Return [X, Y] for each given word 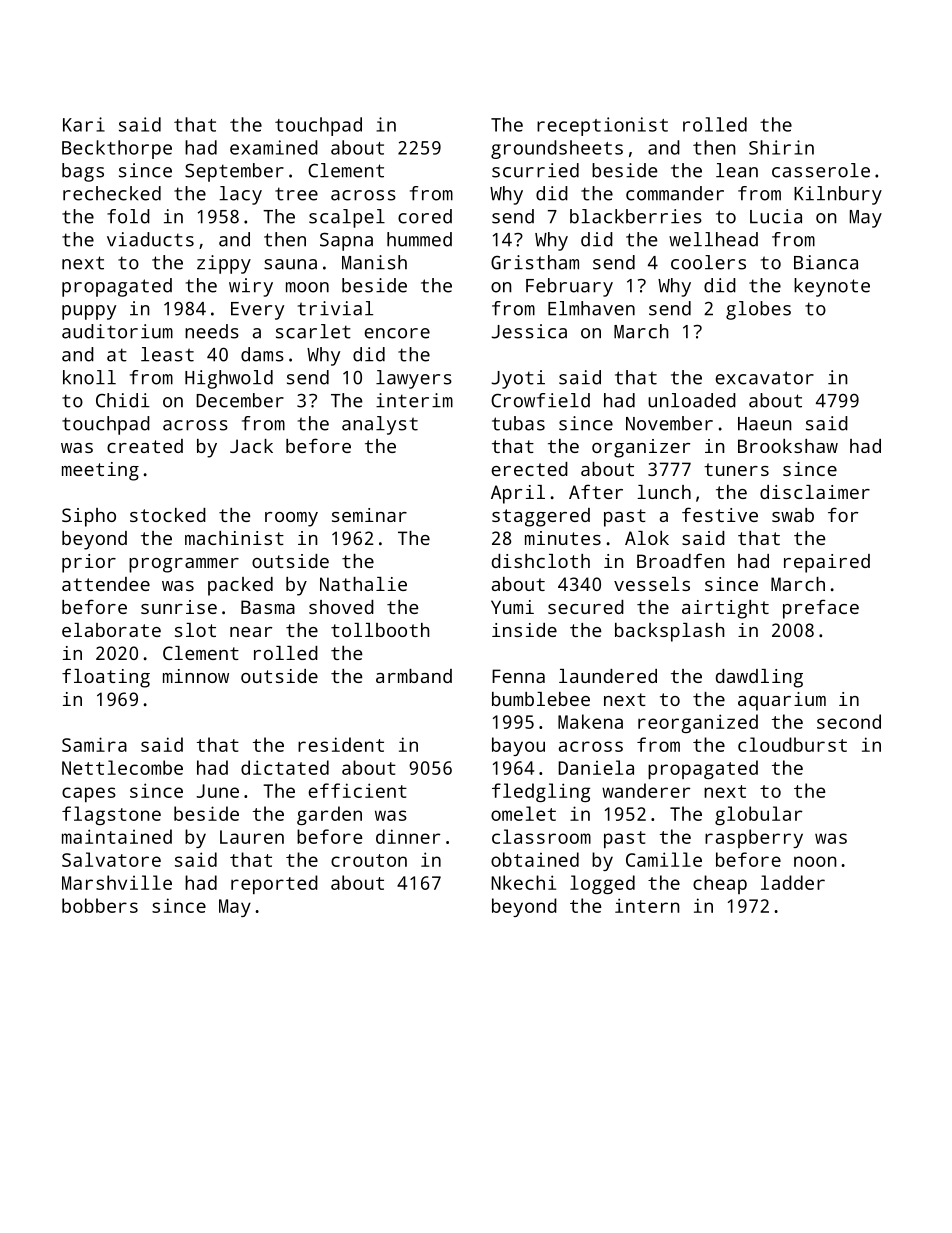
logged [602, 884]
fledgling [541, 792]
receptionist [602, 126]
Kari [84, 124]
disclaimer [815, 492]
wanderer [646, 790]
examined [274, 147]
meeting [100, 471]
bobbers [100, 905]
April [518, 494]
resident [341, 744]
